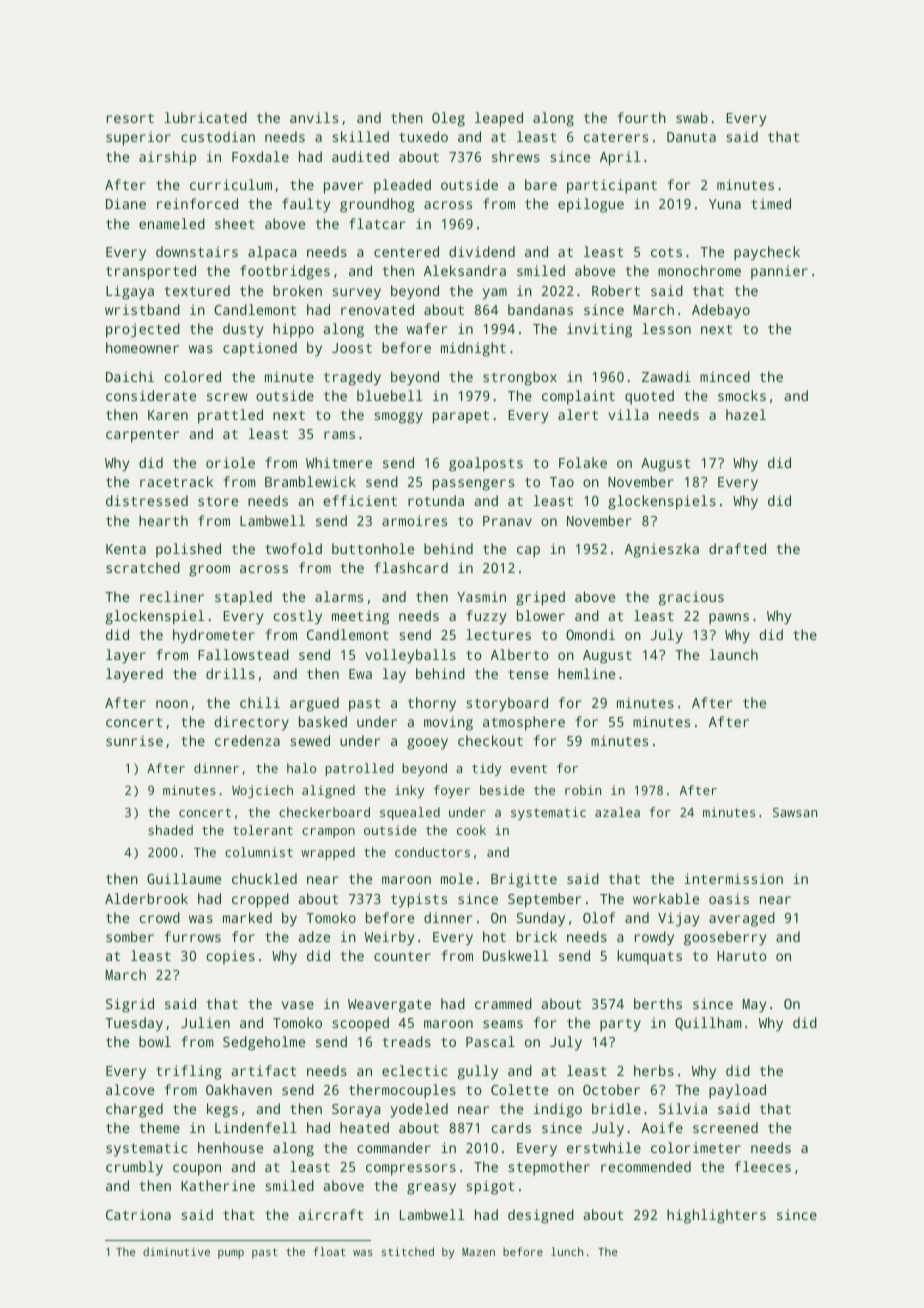  What do you see at coordinates (482, 251) in the image?
I see `dividend` at bounding box center [482, 251].
